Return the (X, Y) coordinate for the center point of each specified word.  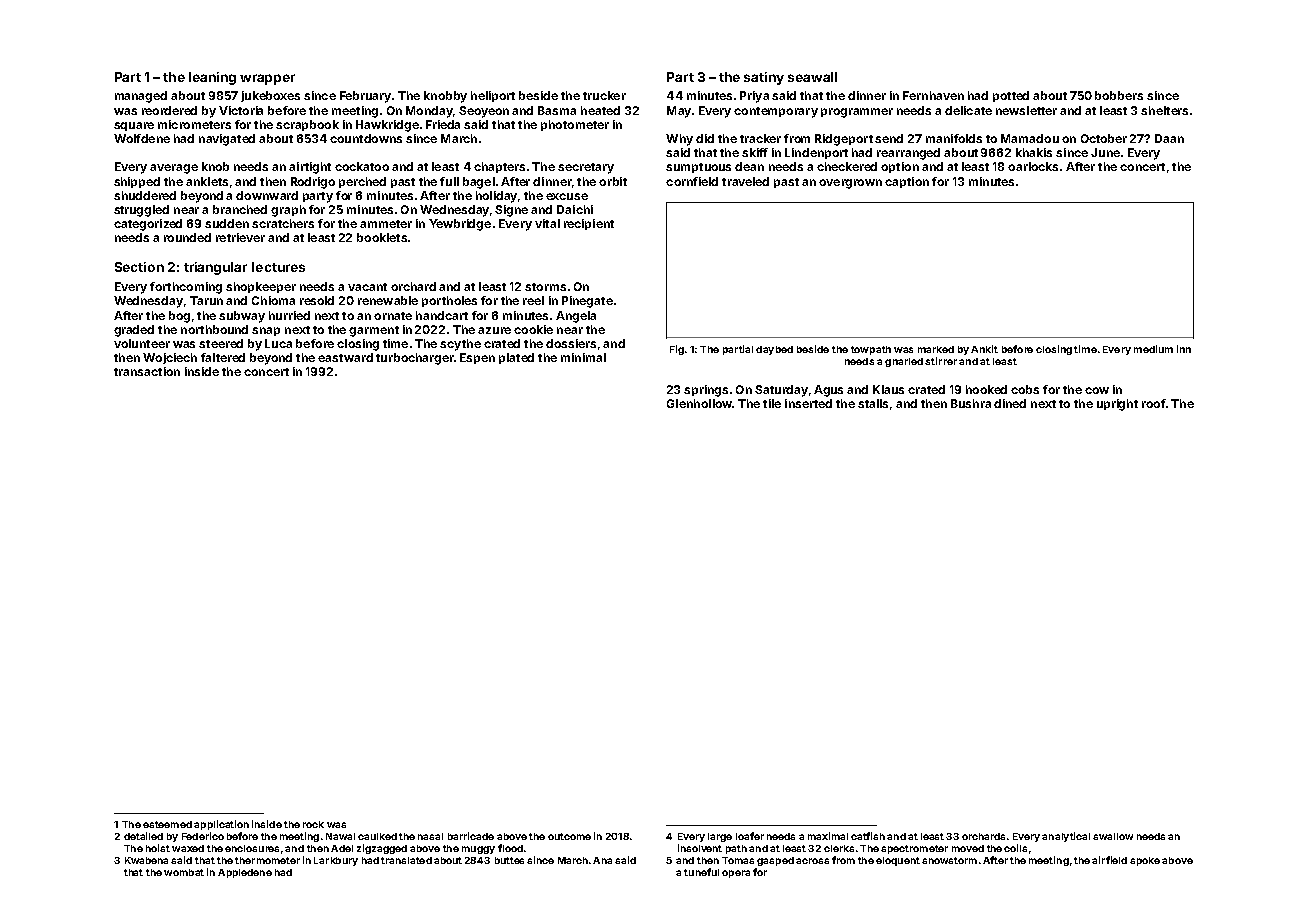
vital (547, 223)
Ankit (984, 349)
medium (1153, 349)
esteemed (167, 824)
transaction (147, 371)
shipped (137, 182)
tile (772, 403)
